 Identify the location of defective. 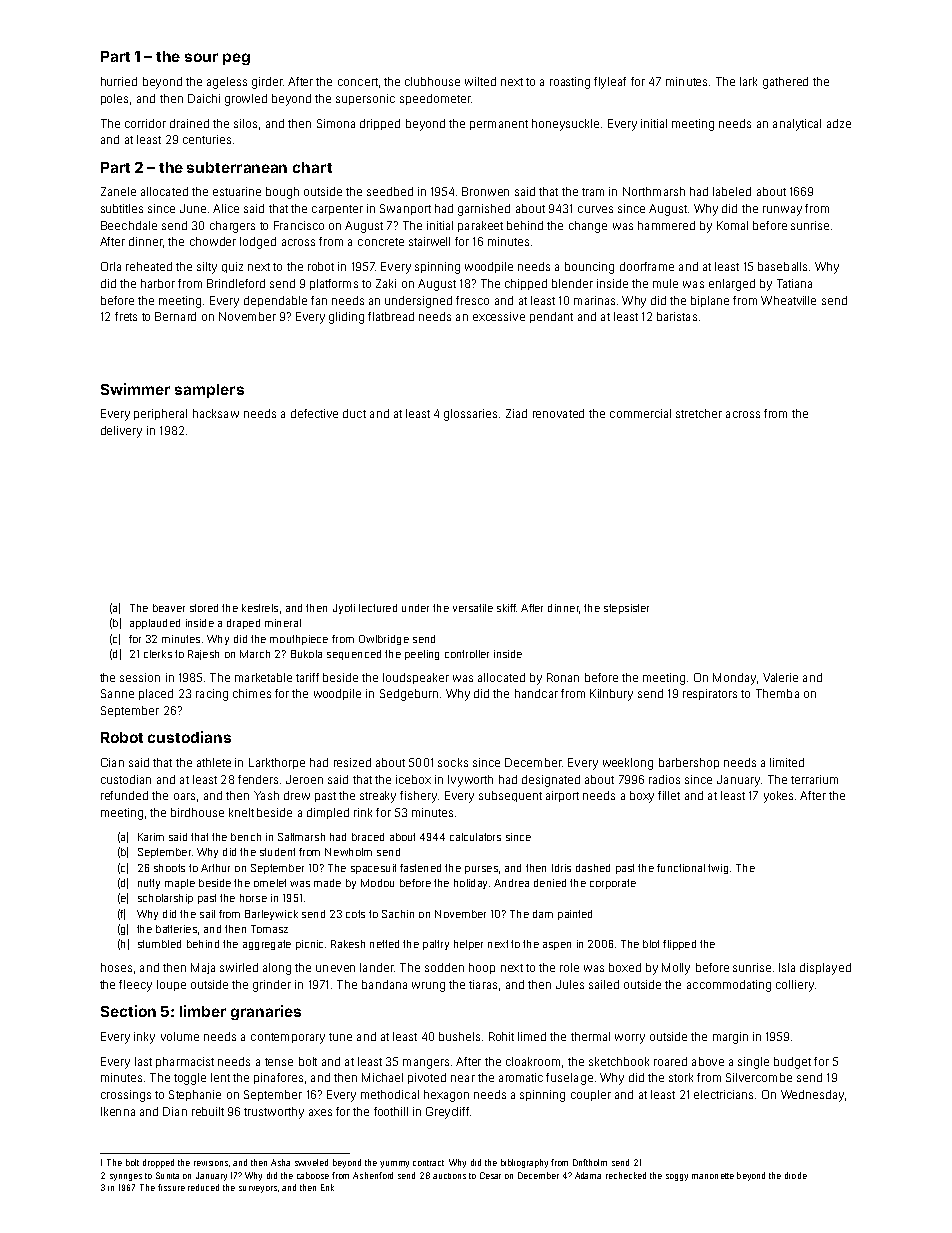
(314, 413).
